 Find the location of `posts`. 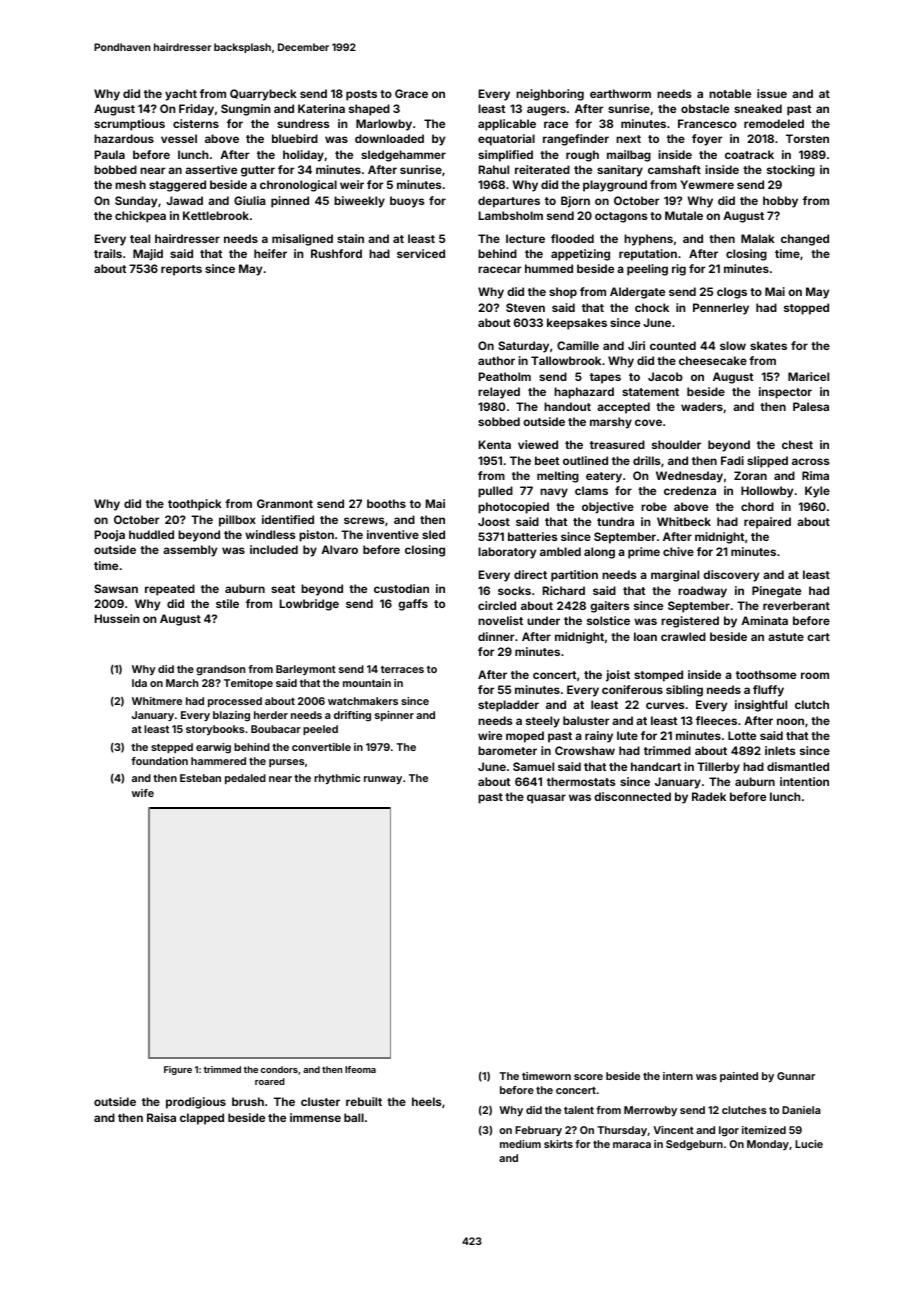

posts is located at coordinates (361, 95).
